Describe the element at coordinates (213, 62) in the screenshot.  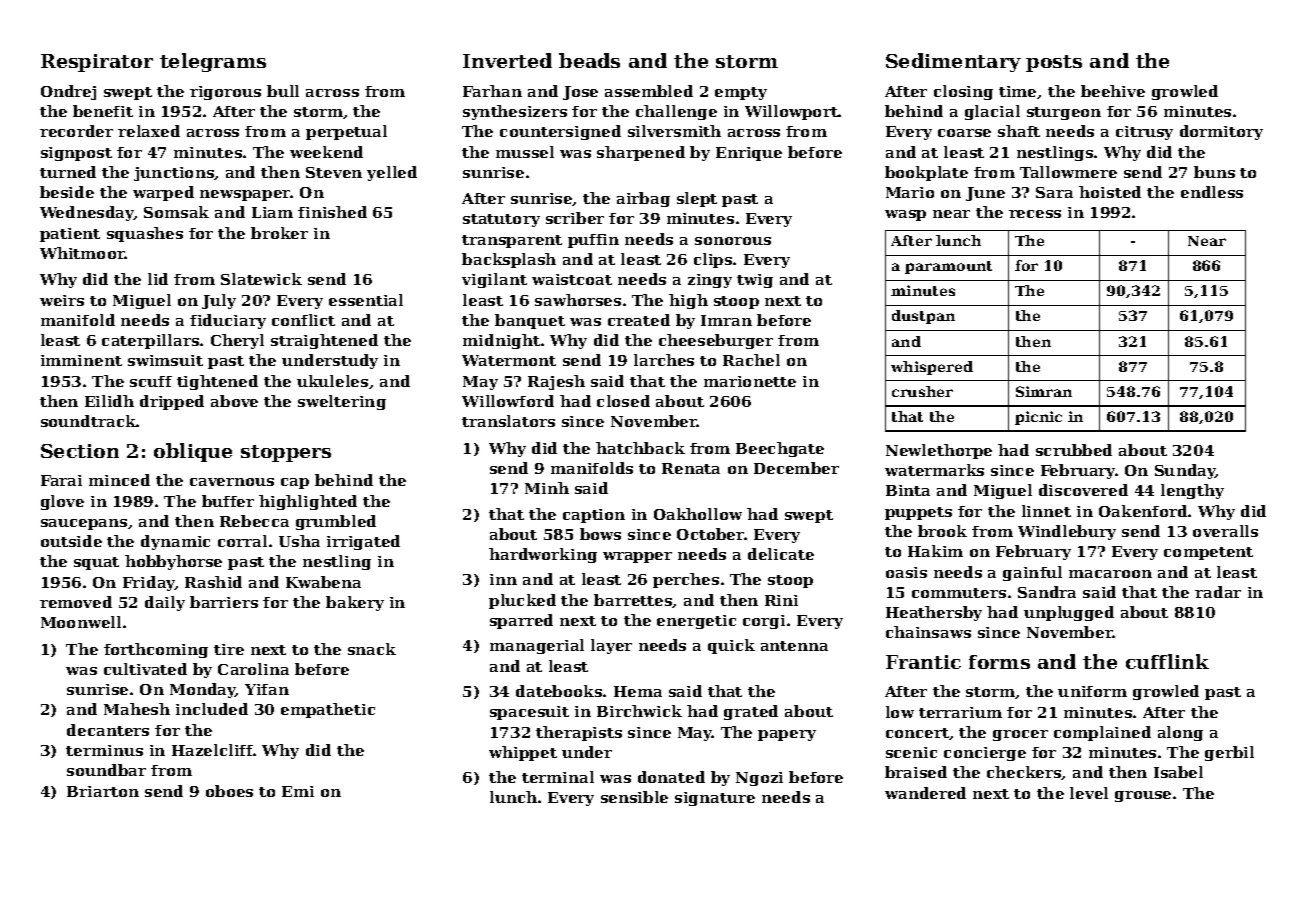
I see `telegrams` at that location.
